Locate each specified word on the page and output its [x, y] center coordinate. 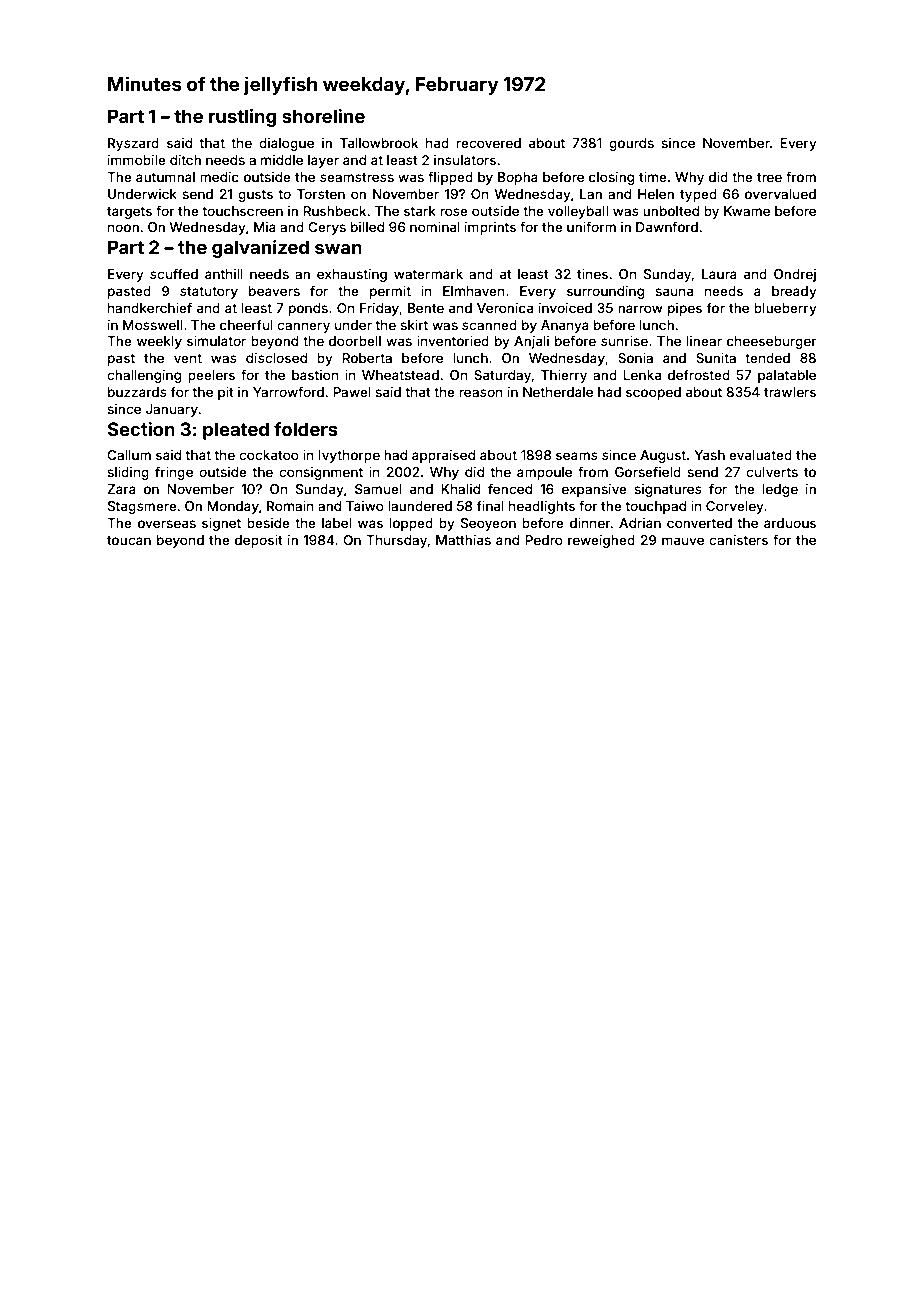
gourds [631, 144]
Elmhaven [474, 291]
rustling [243, 118]
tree [769, 177]
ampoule [544, 473]
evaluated [760, 455]
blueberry [785, 309]
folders [306, 429]
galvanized [260, 249]
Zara [121, 489]
